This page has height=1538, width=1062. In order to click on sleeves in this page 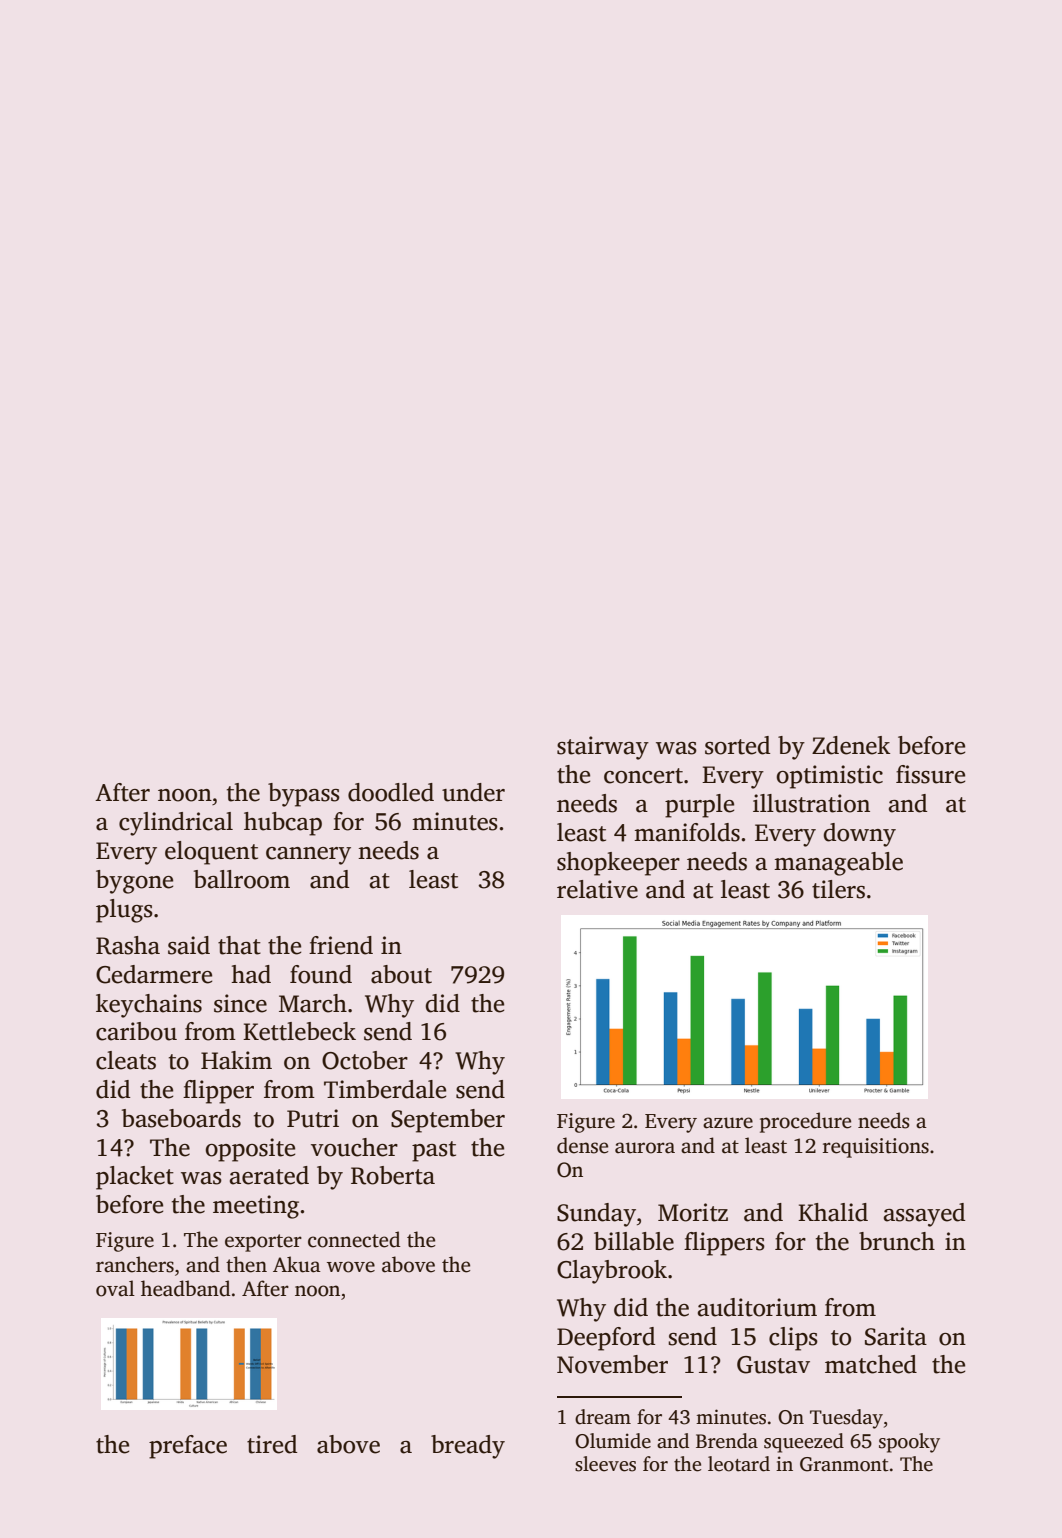, I will do `click(605, 1464)`.
